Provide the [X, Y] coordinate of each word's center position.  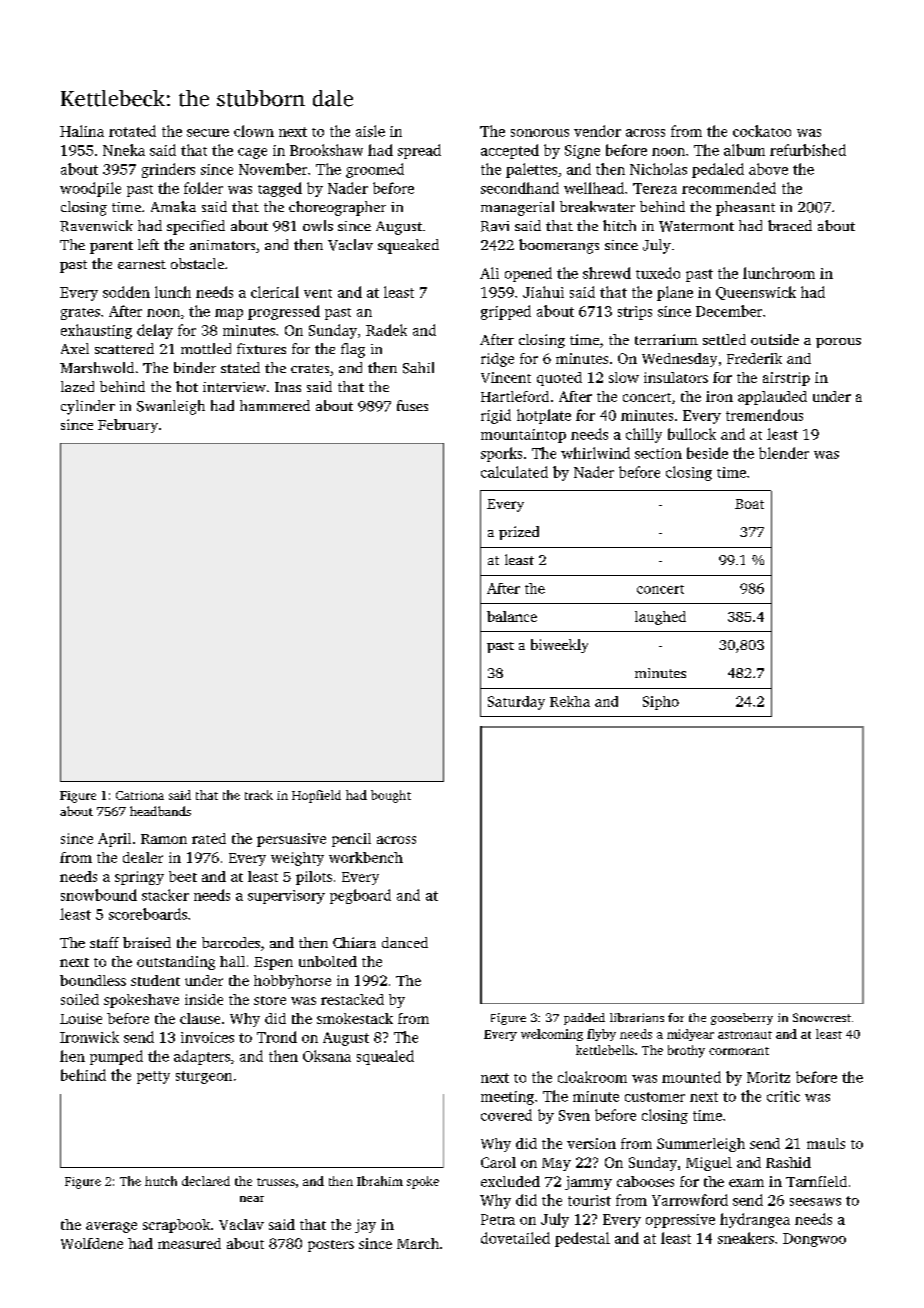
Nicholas [658, 169]
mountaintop [523, 436]
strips [635, 313]
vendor [597, 131]
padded [584, 1019]
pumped [116, 1057]
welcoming [552, 1035]
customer [655, 1097]
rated [209, 838]
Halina [82, 131]
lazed [77, 386]
